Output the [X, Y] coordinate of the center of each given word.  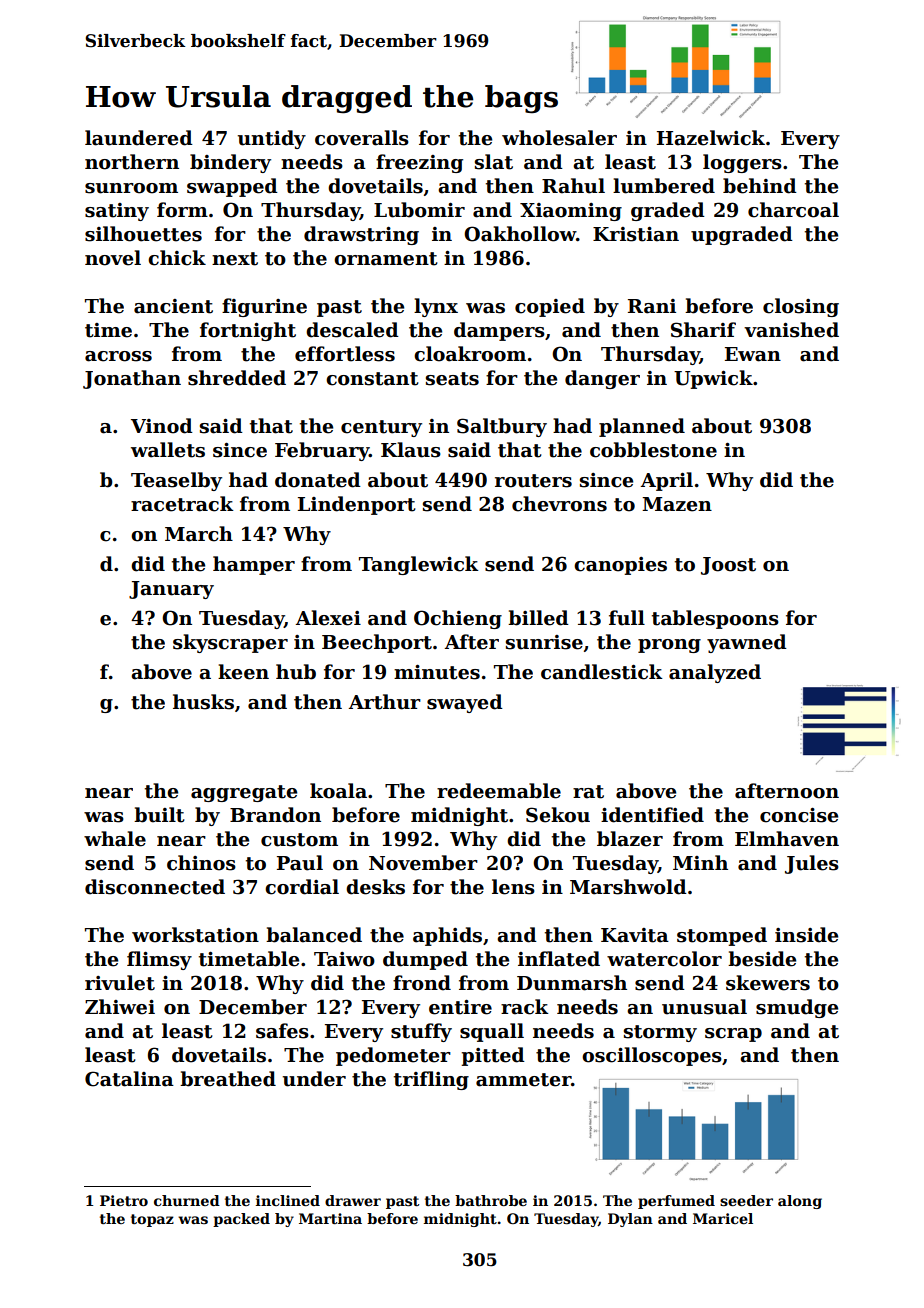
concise [799, 815]
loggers [742, 163]
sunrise [544, 642]
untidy [272, 139]
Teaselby [176, 481]
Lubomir [419, 210]
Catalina [129, 1079]
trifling [431, 1080]
